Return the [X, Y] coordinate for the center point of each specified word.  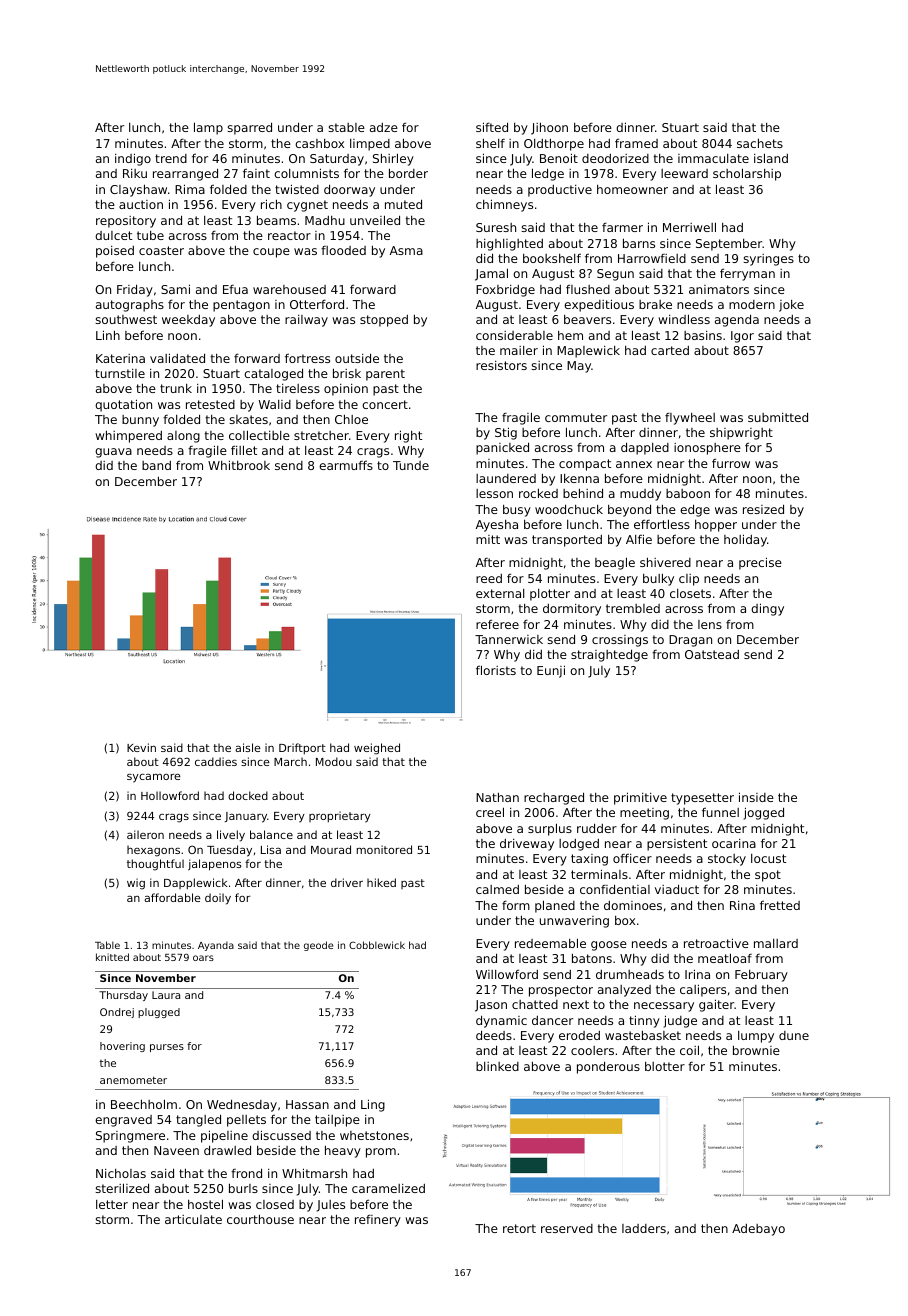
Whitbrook [239, 465]
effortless [662, 524]
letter [112, 1204]
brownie [756, 1050]
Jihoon [549, 128]
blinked [497, 1066]
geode [318, 946]
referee [497, 624]
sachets [760, 143]
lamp [208, 128]
